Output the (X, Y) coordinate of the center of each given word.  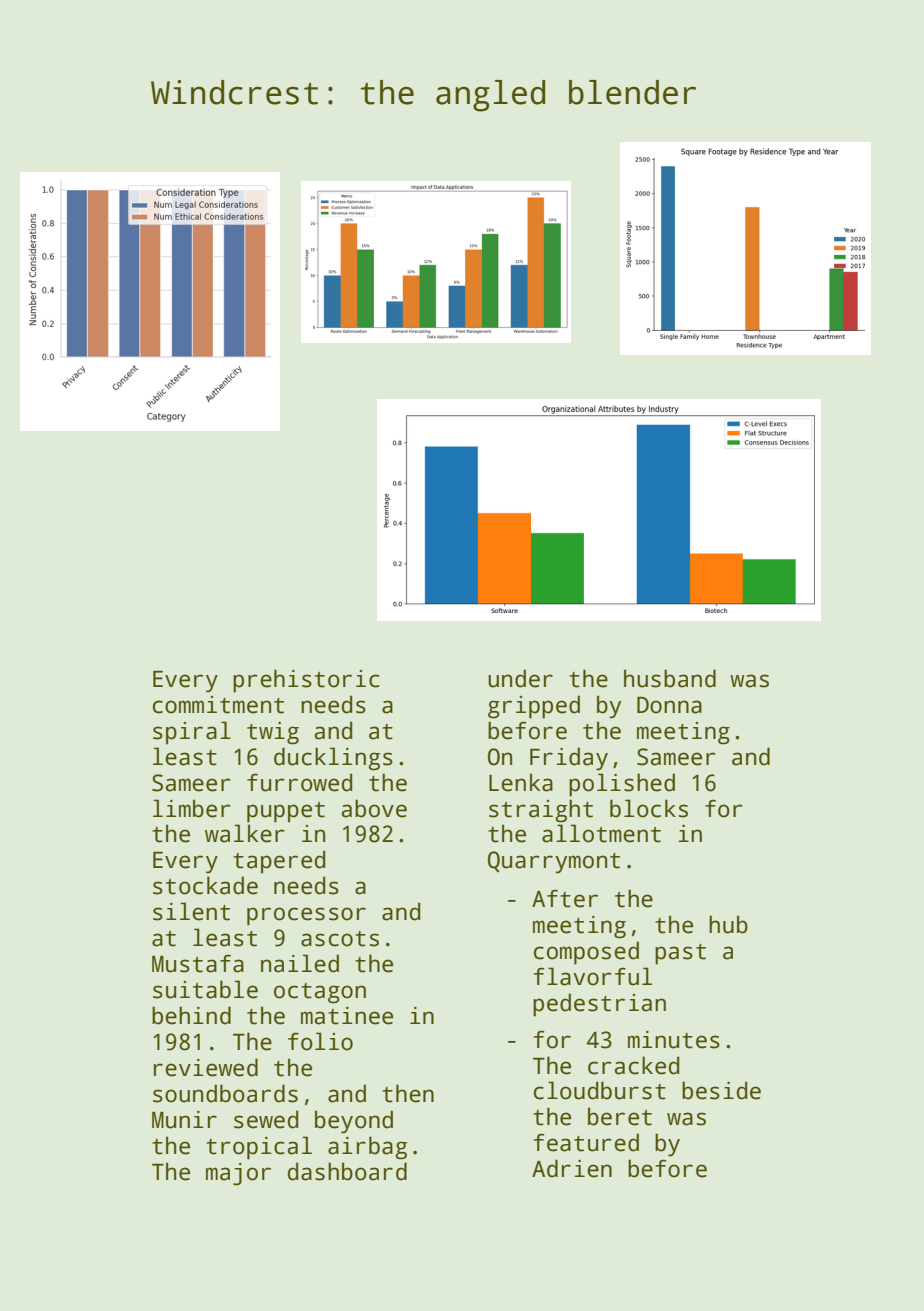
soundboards (225, 1093)
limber (192, 808)
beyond (354, 1122)
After (565, 898)
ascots (340, 939)
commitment (218, 705)
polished (622, 785)
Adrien (572, 1168)
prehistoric (306, 681)
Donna (669, 705)
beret (620, 1116)
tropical (259, 1148)
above (374, 808)
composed (586, 953)
